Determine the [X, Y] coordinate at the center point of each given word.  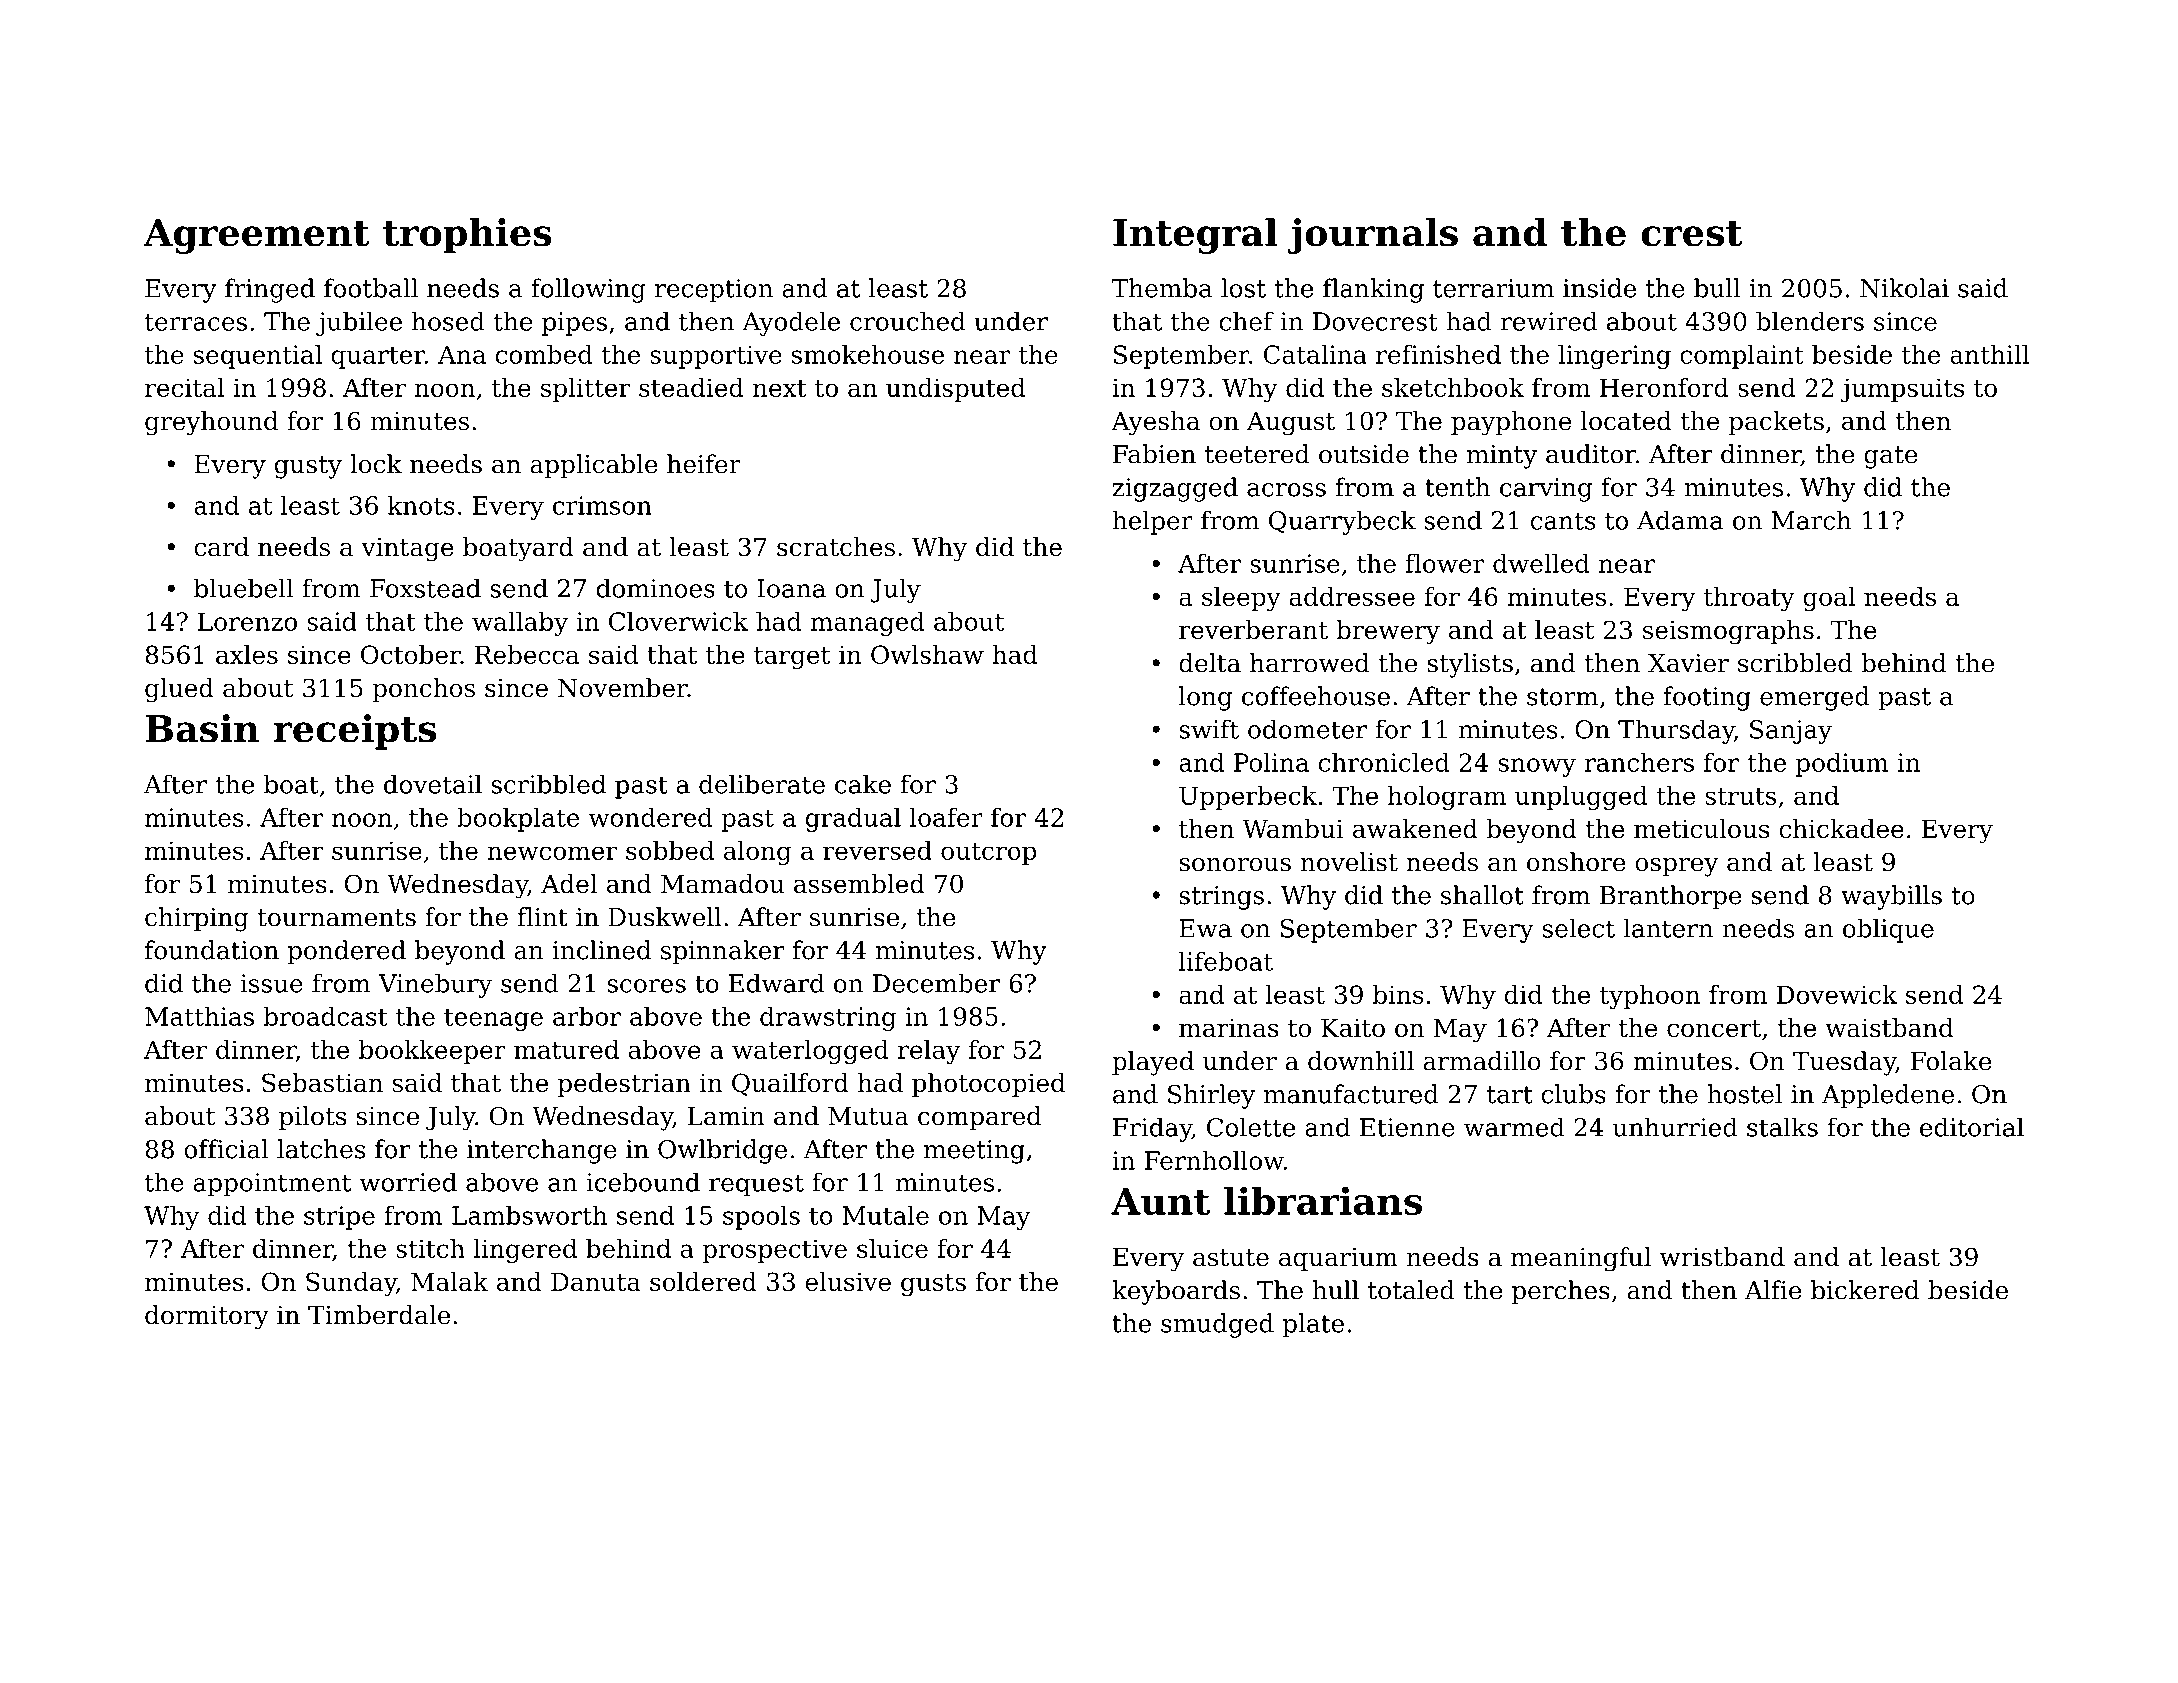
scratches [836, 547]
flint [542, 917]
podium [1842, 764]
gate [1890, 457]
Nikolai [1904, 288]
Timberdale [379, 1315]
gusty [308, 467]
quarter [378, 358]
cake [863, 784]
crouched [907, 321]
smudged [1217, 1325]
